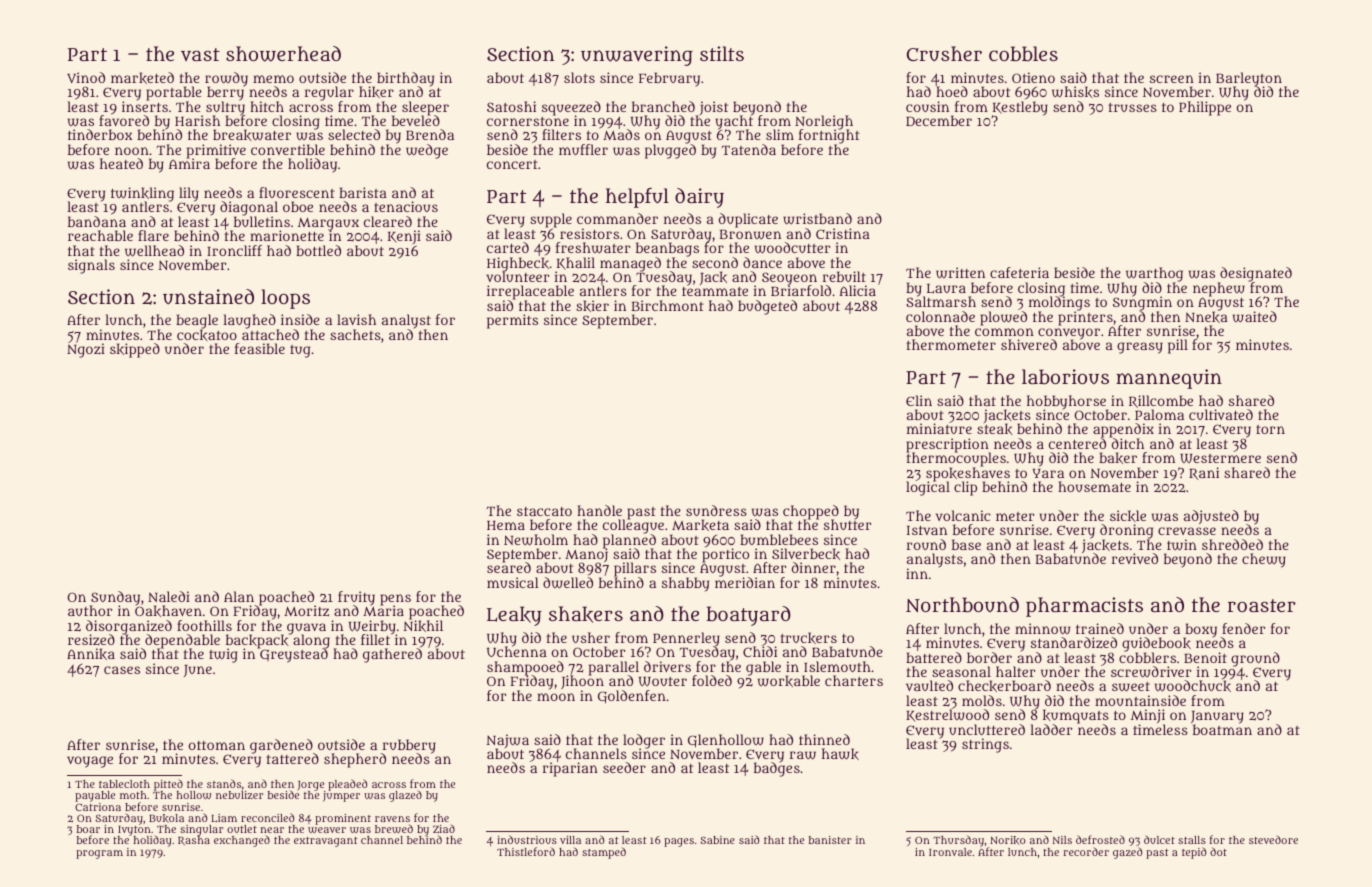 This screenshot has width=1372, height=887. What do you see at coordinates (1023, 53) in the screenshot?
I see `cobbles` at bounding box center [1023, 53].
